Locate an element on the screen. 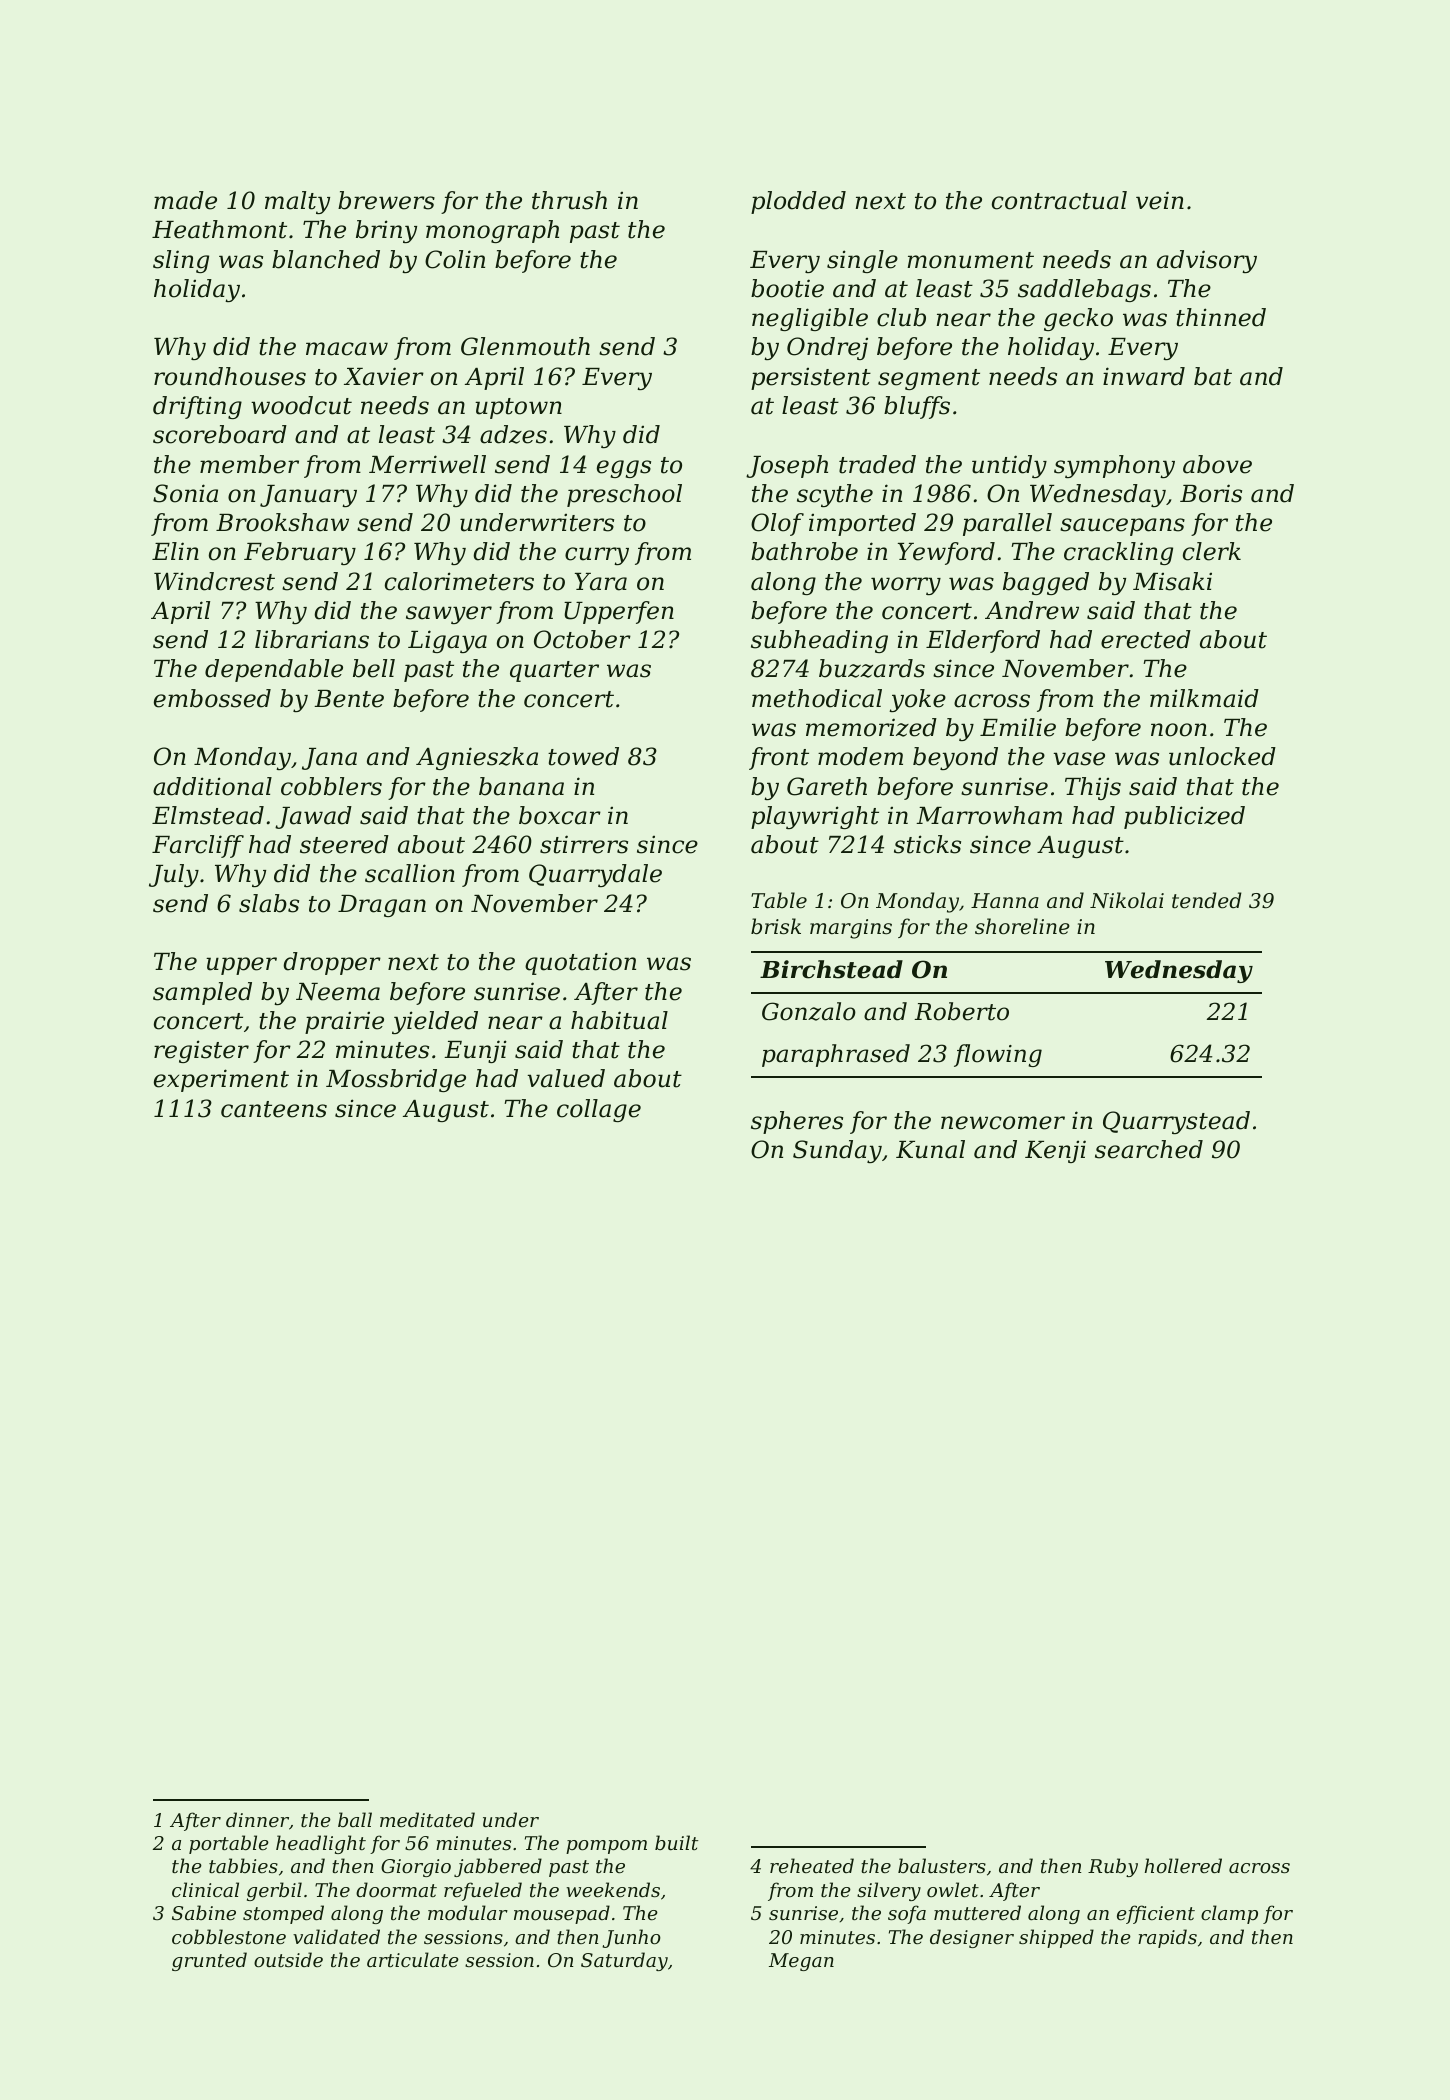 The image size is (1450, 2100). clinical is located at coordinates (205, 1889).
